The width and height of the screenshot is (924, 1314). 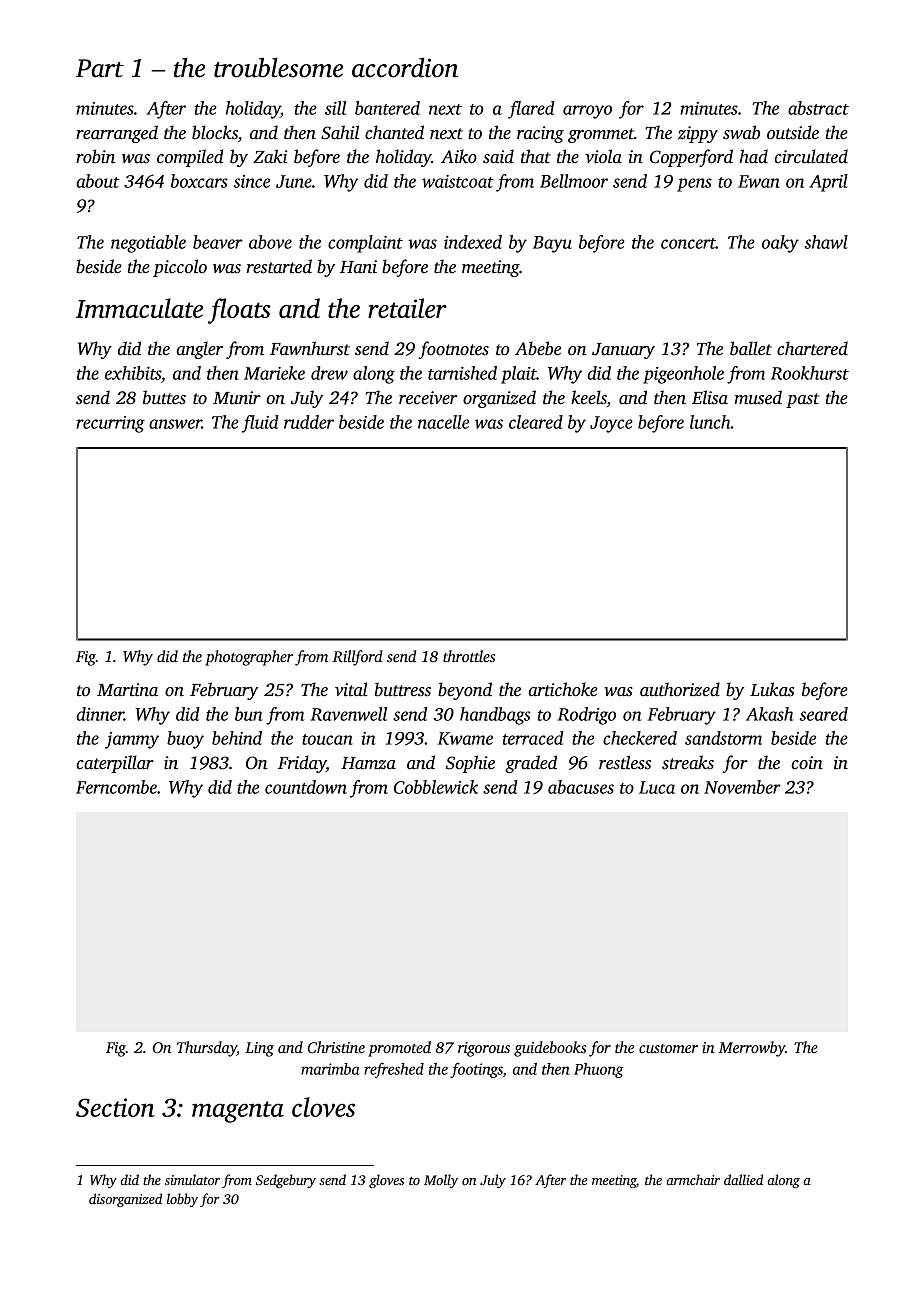 I want to click on Thursday, so click(x=207, y=1049).
